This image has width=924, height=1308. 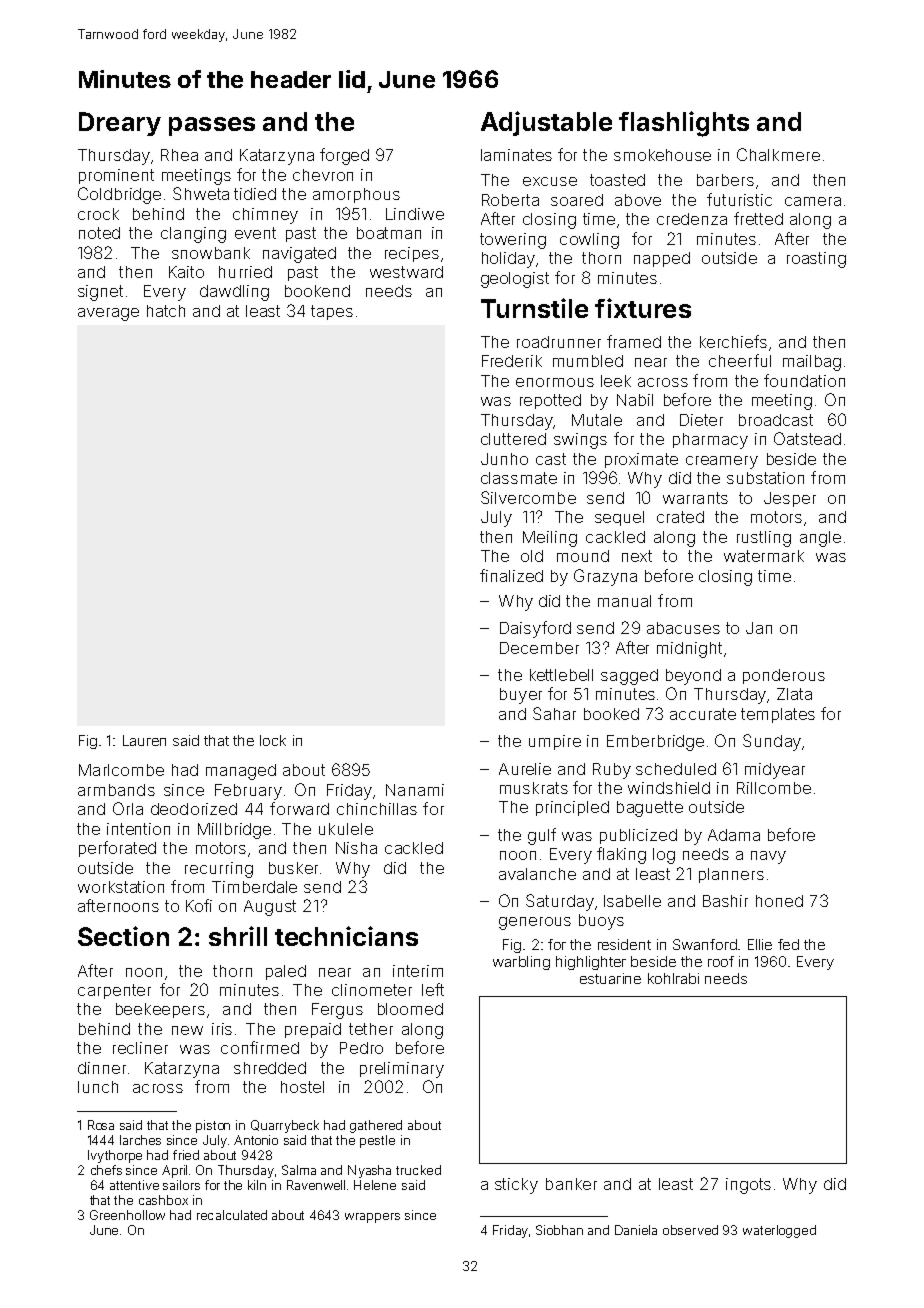 What do you see at coordinates (212, 126) in the image?
I see `passes` at bounding box center [212, 126].
